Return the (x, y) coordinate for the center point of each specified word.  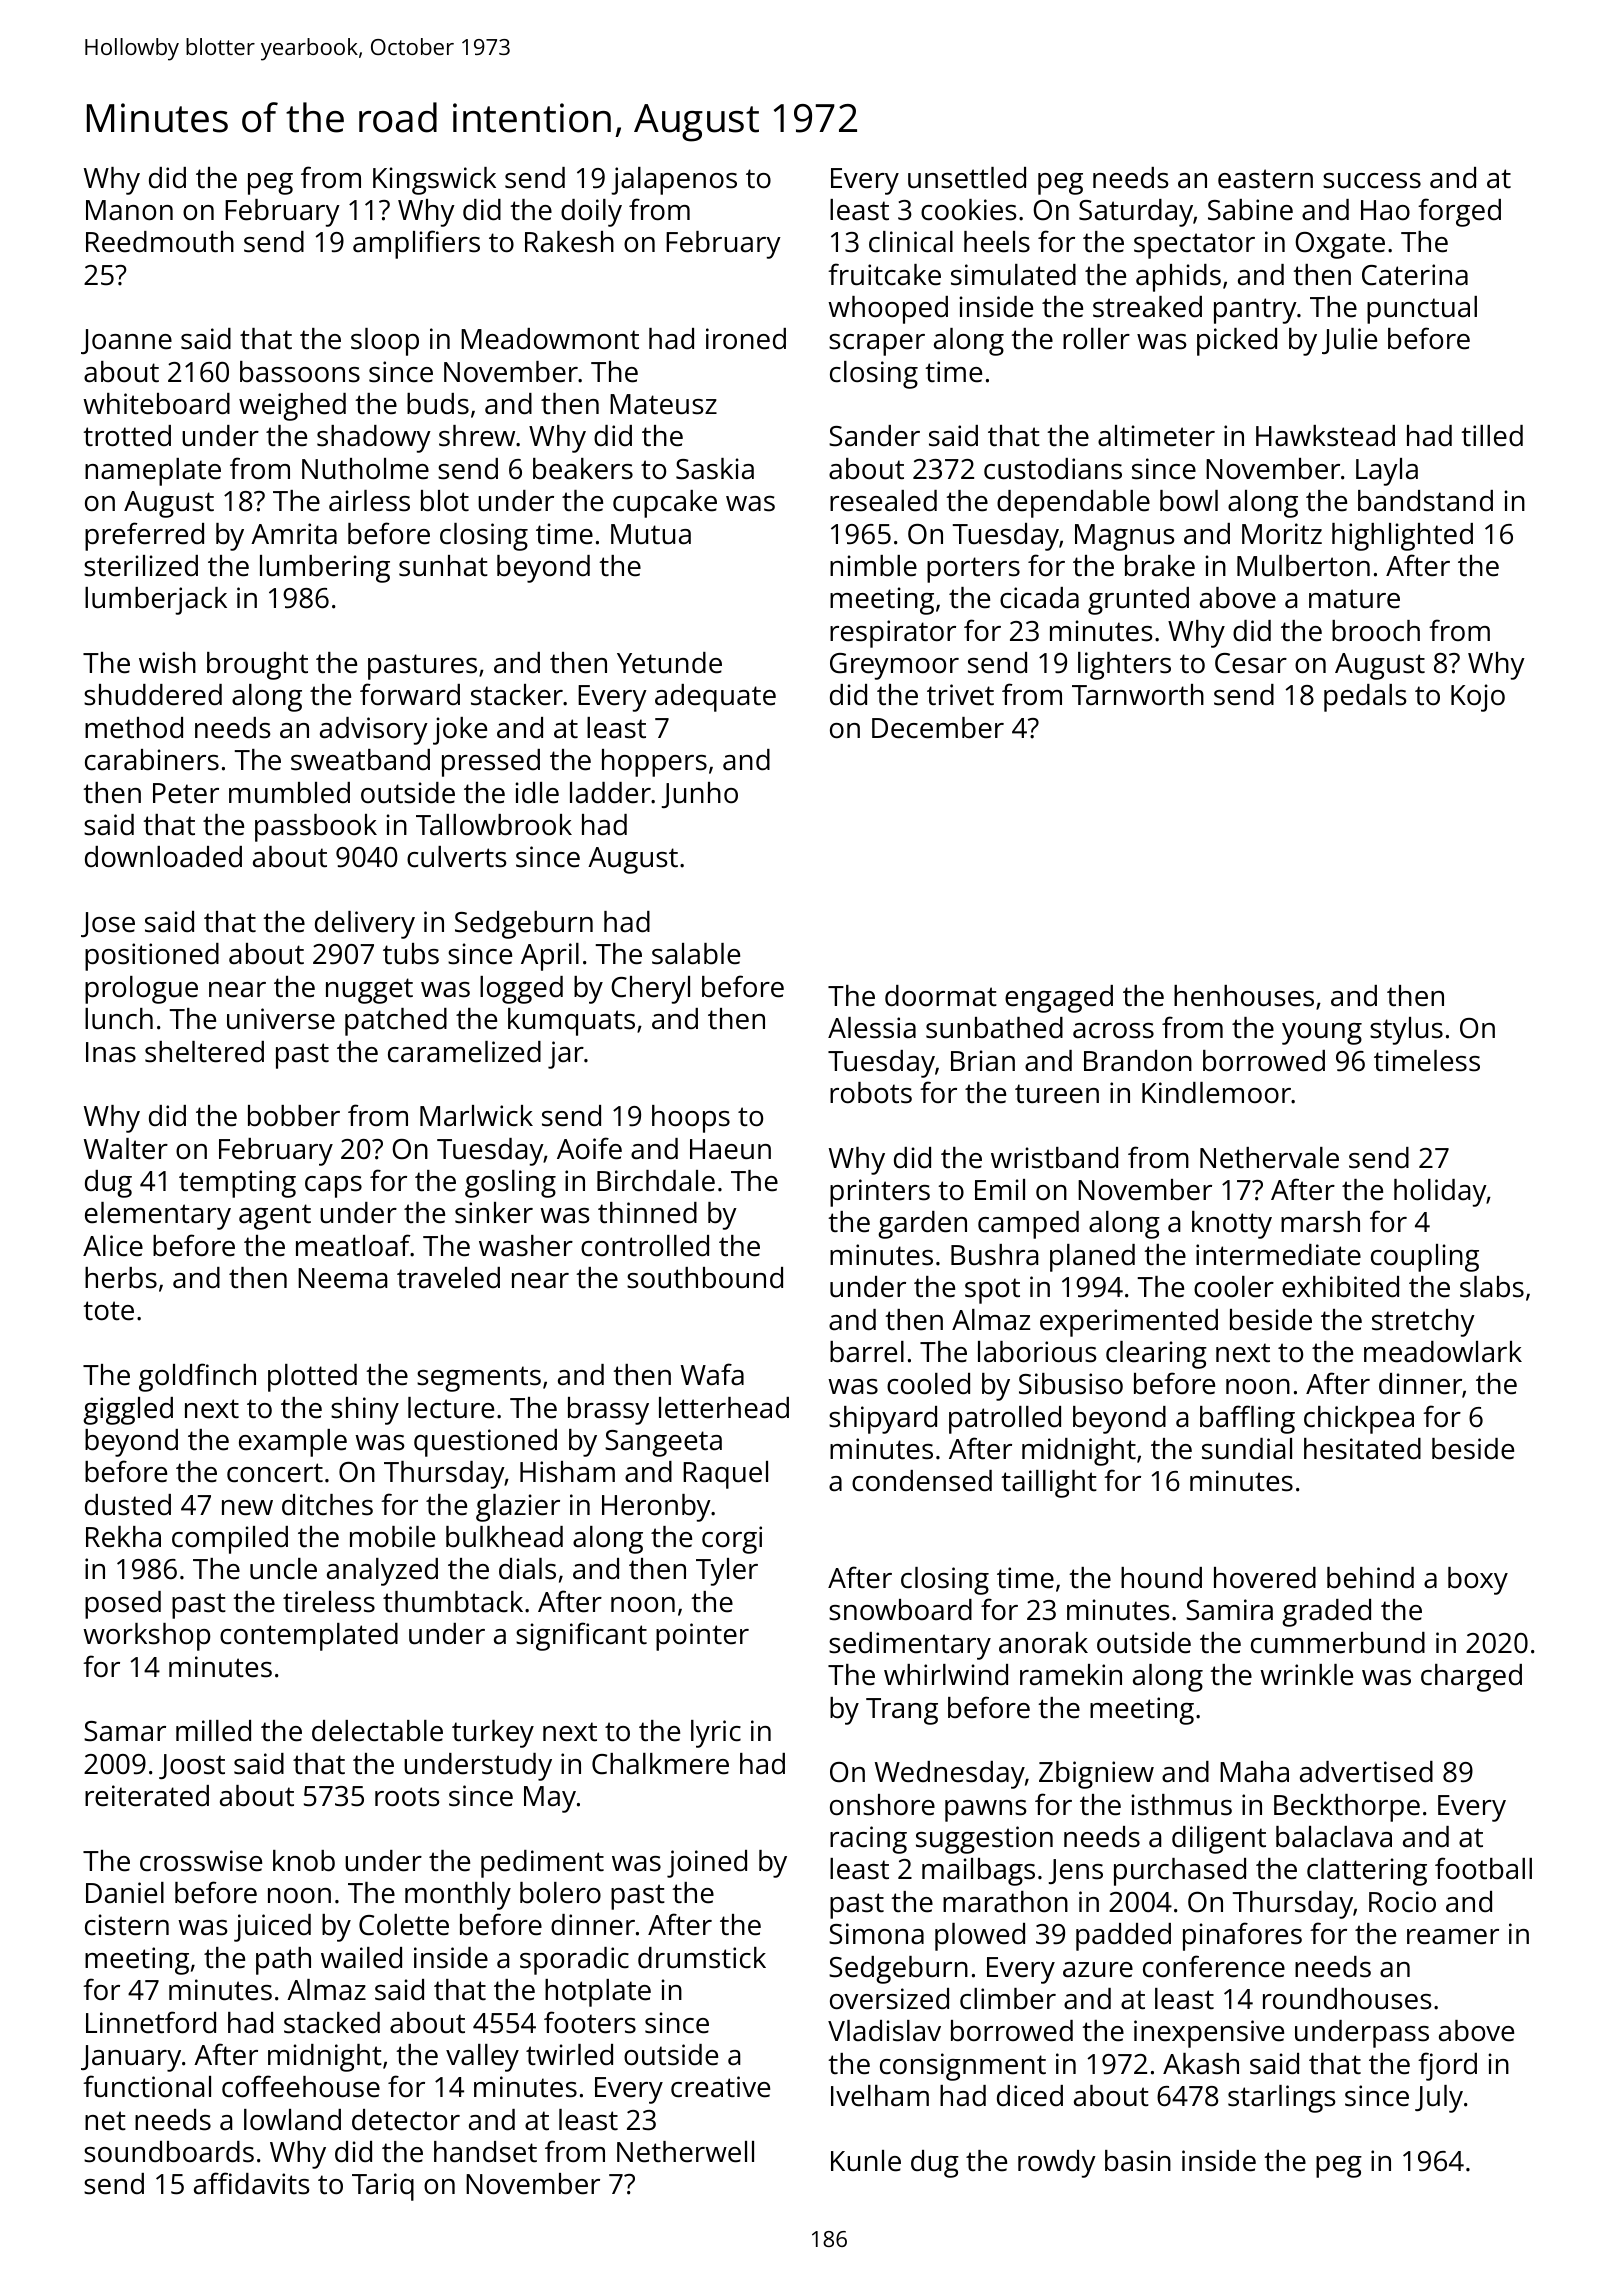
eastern (1265, 179)
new (247, 1508)
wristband (1054, 1158)
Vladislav (884, 2031)
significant (581, 1636)
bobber (294, 1116)
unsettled (967, 178)
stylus (1406, 1031)
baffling (1247, 1419)
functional (147, 2086)
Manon (129, 210)
